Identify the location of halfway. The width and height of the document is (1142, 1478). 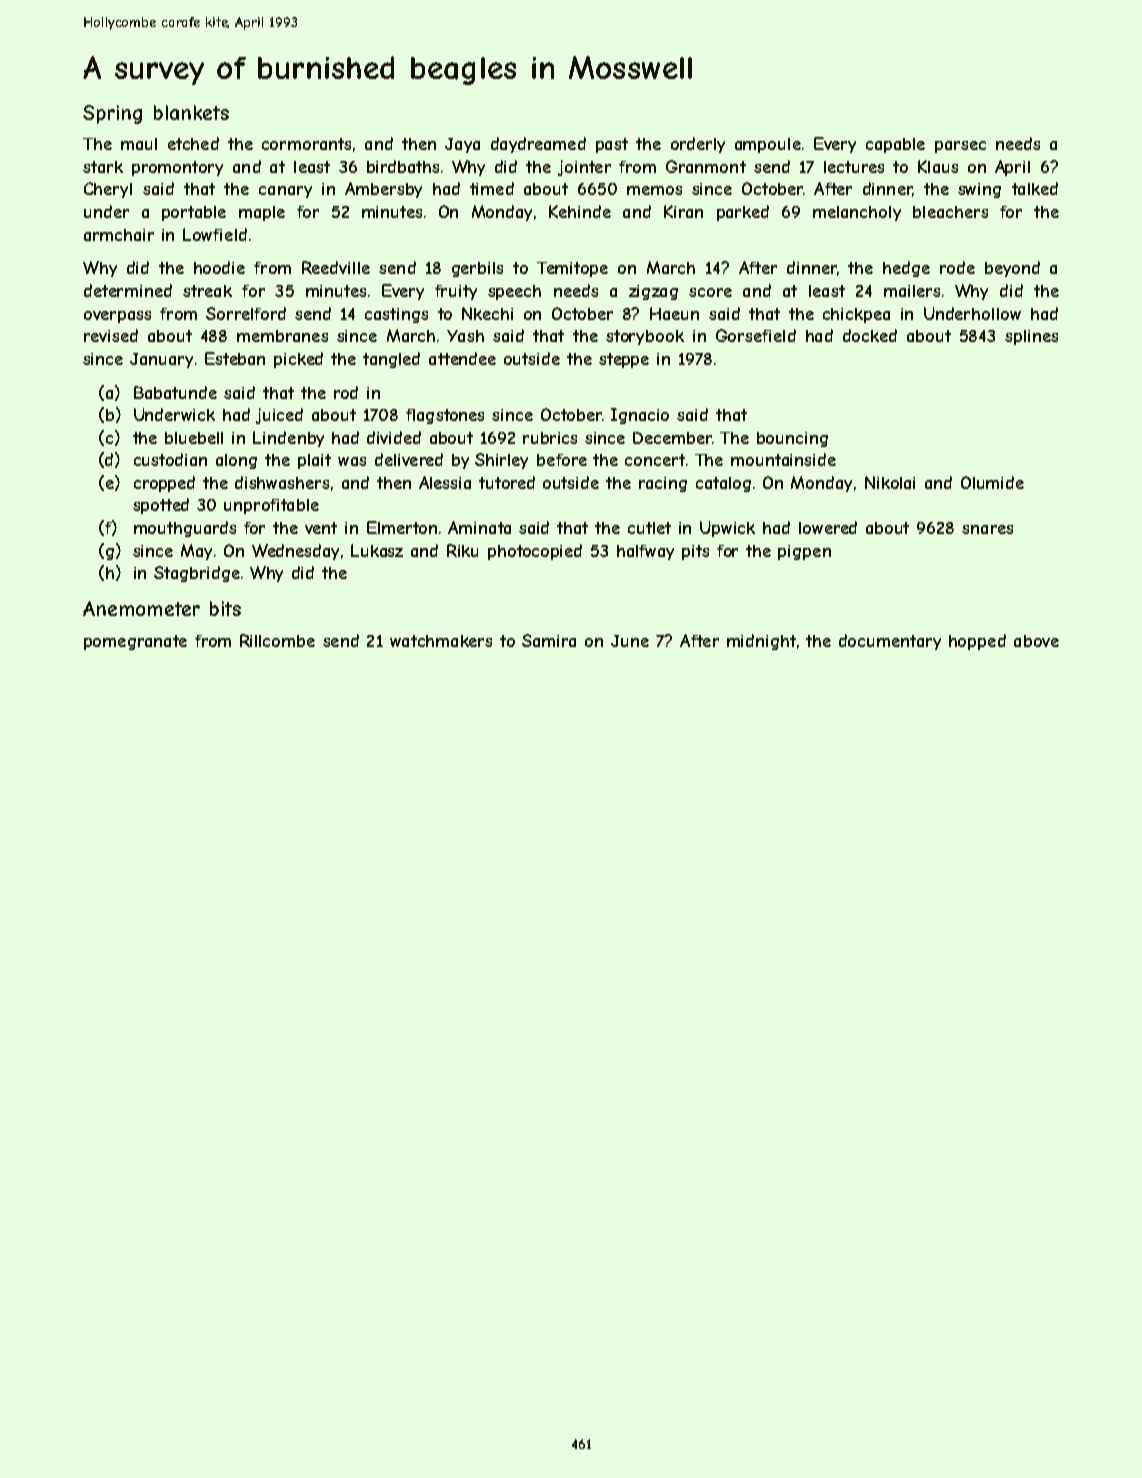
(645, 552).
